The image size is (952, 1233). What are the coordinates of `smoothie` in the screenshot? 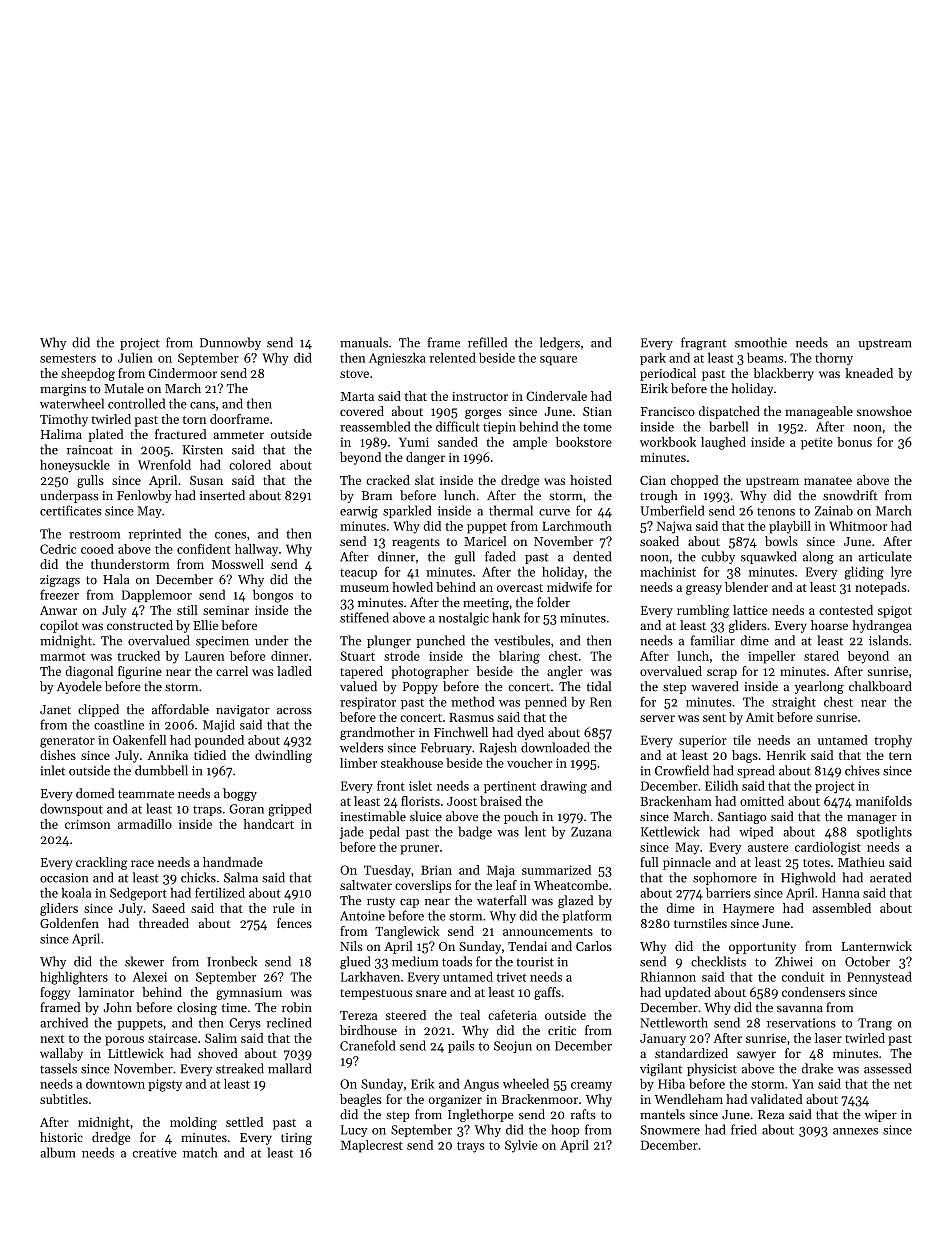 It's located at (761, 342).
